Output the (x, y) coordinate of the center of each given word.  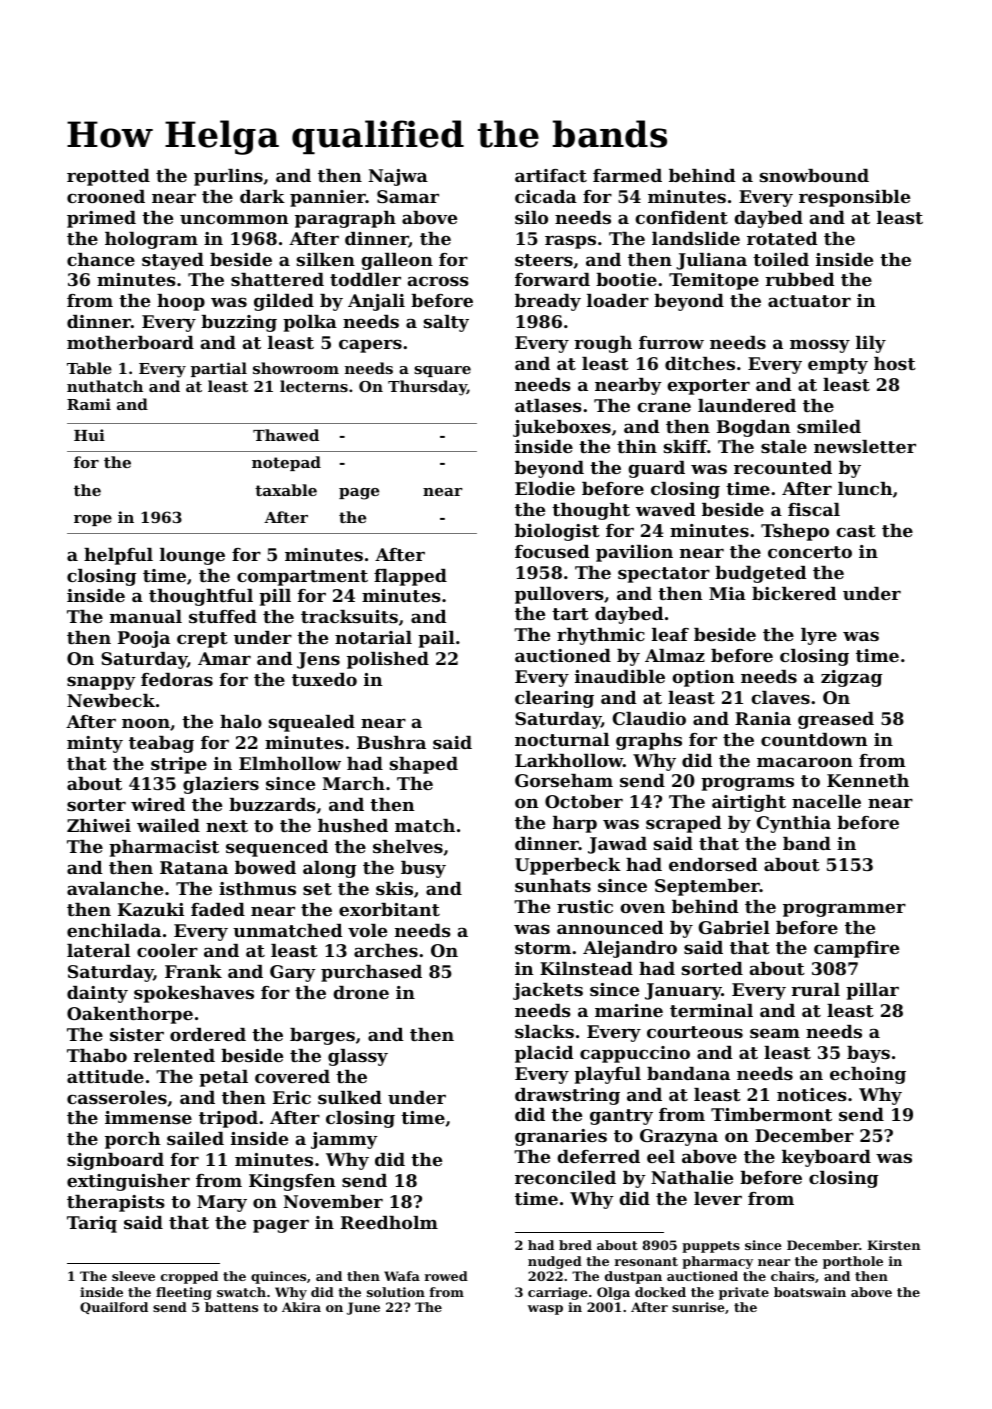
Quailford (114, 1308)
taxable (286, 490)
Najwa (398, 177)
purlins (228, 177)
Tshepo (795, 532)
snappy (101, 683)
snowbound (814, 175)
